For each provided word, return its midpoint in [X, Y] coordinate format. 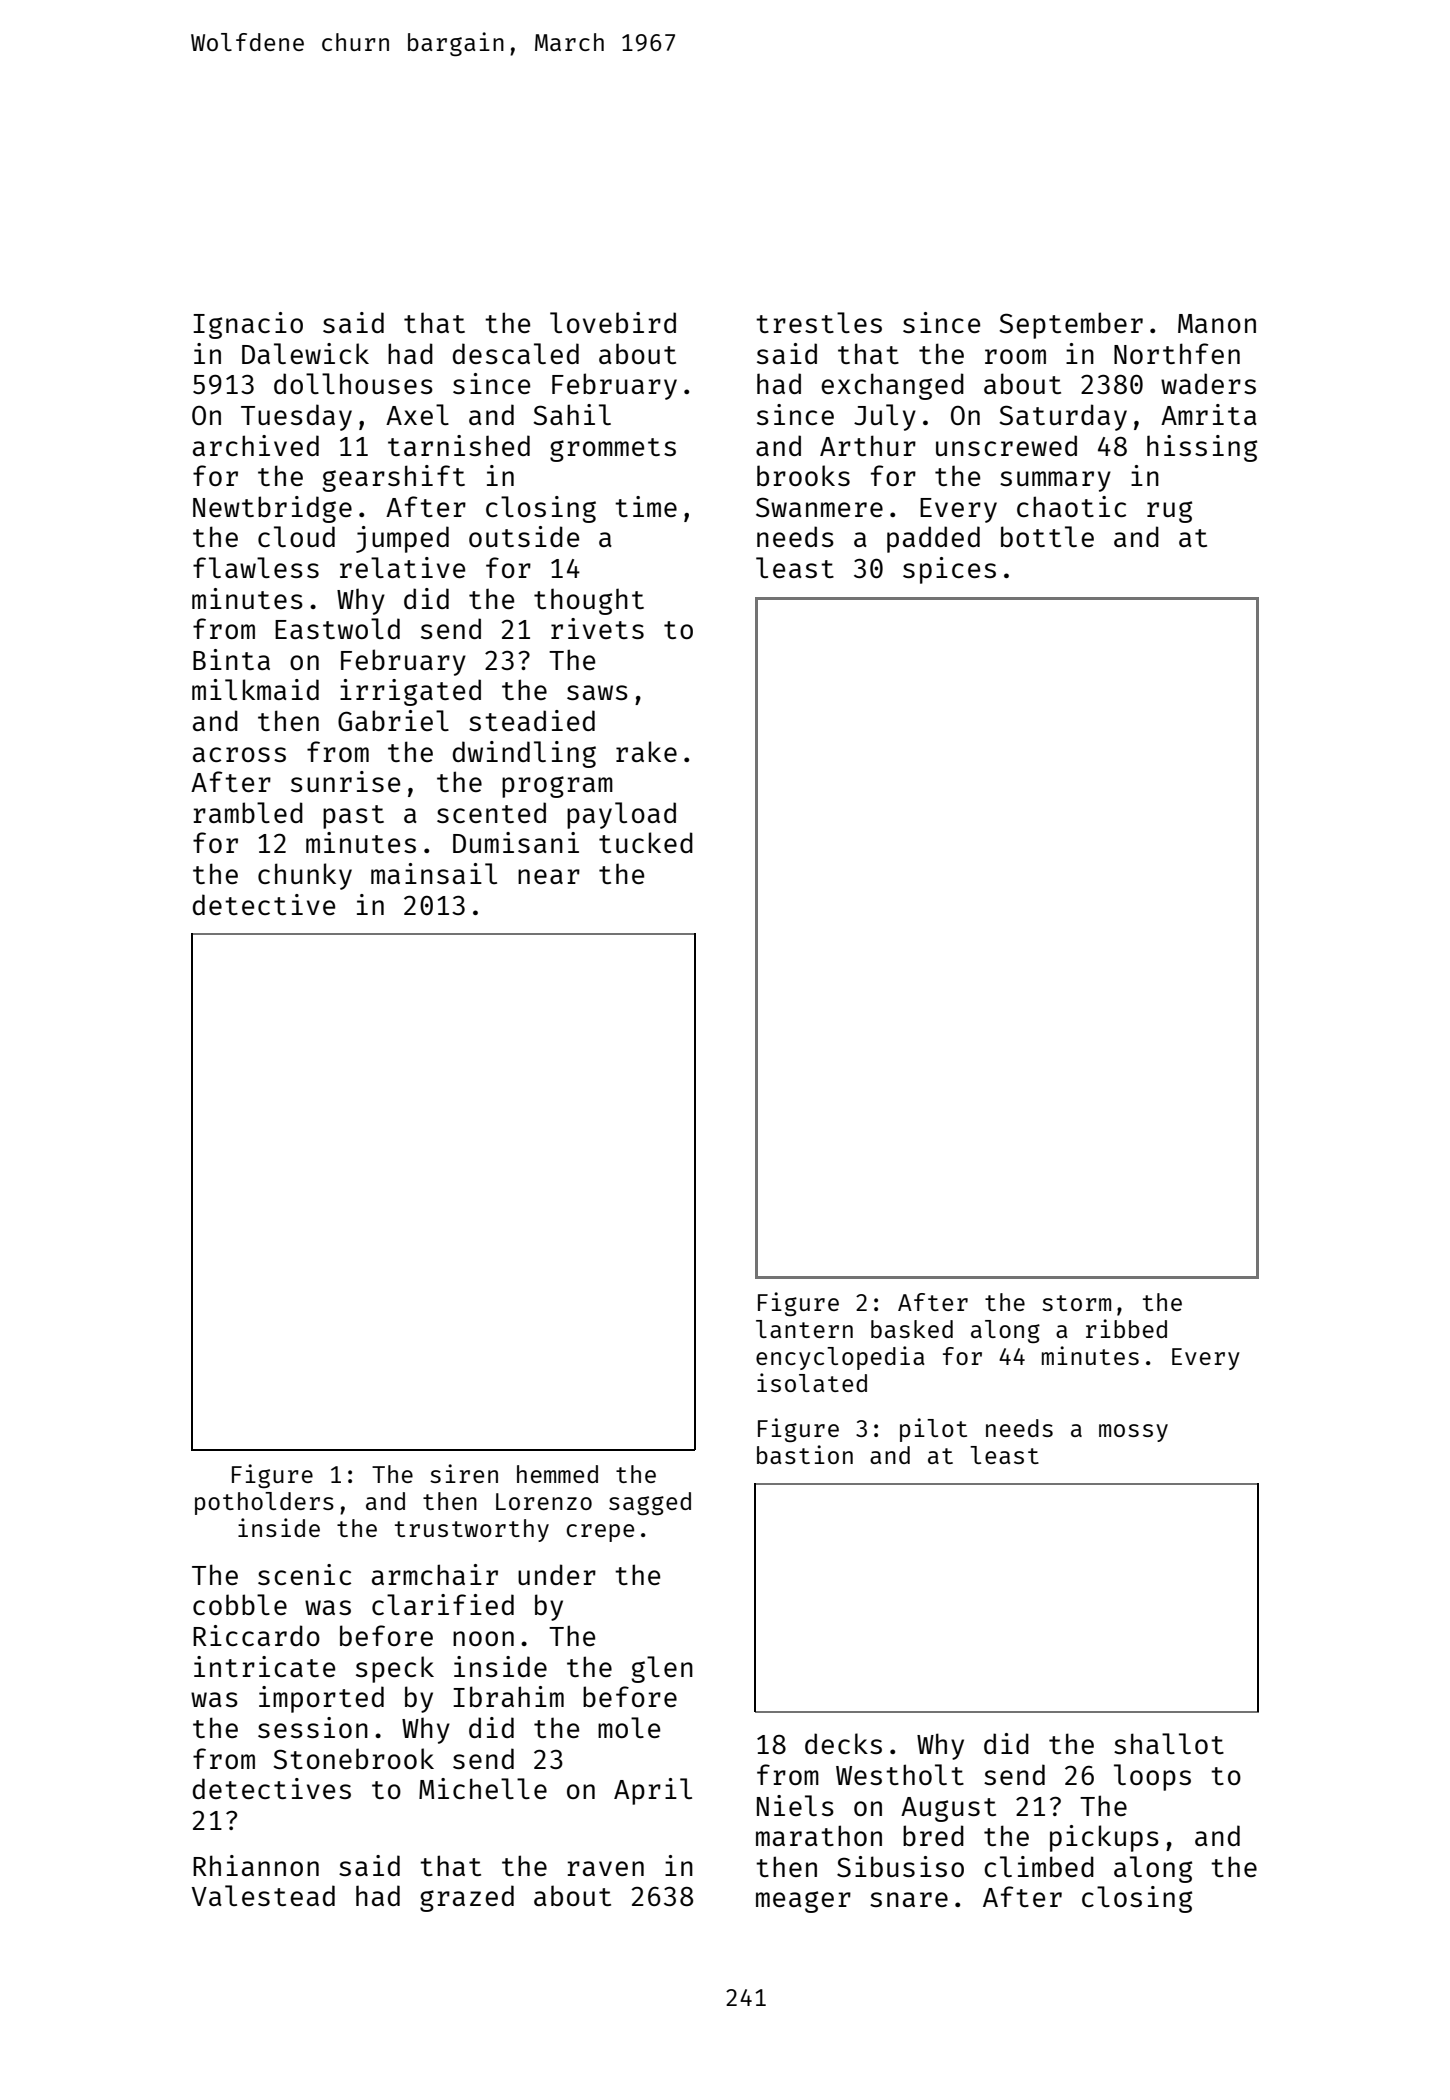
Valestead [263, 1895]
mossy [1133, 1433]
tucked [646, 842]
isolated [812, 1382]
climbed [1039, 1866]
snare [909, 1899]
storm [1076, 1303]
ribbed [1126, 1328]
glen [662, 1669]
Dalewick [305, 353]
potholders [264, 1503]
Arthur [868, 445]
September [1071, 325]
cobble [240, 1604]
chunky [305, 876]
